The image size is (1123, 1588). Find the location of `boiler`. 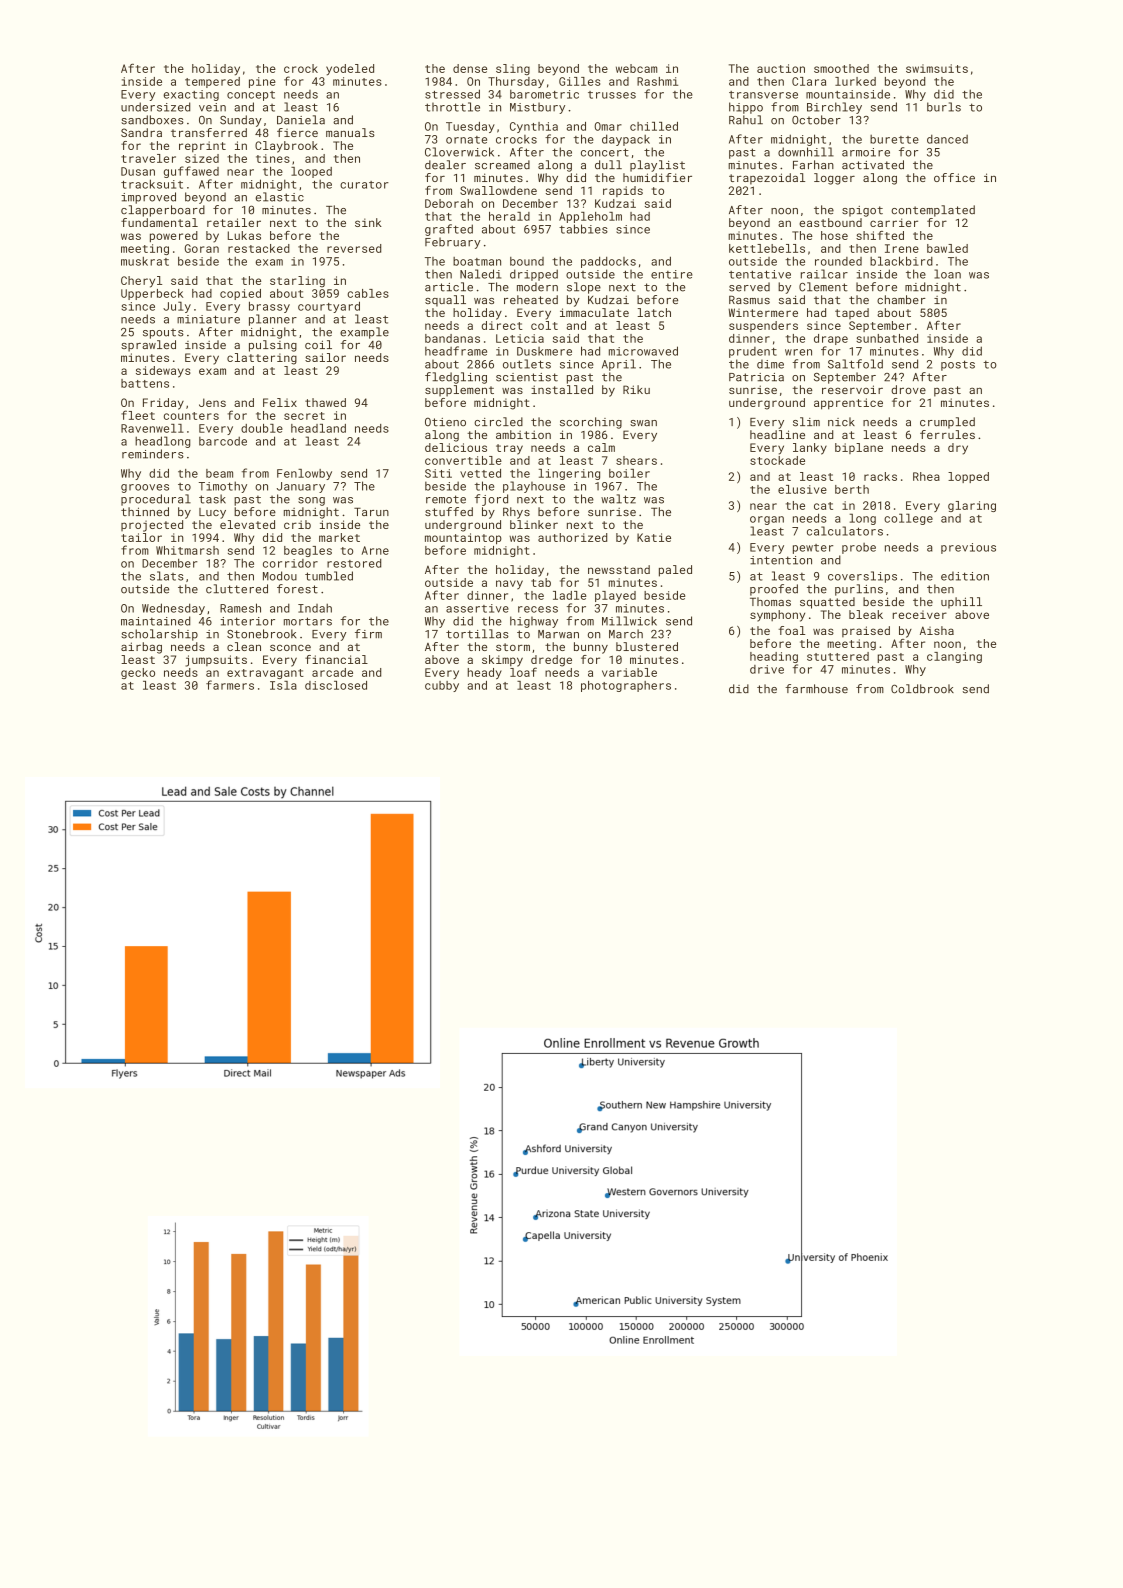

boiler is located at coordinates (629, 473).
